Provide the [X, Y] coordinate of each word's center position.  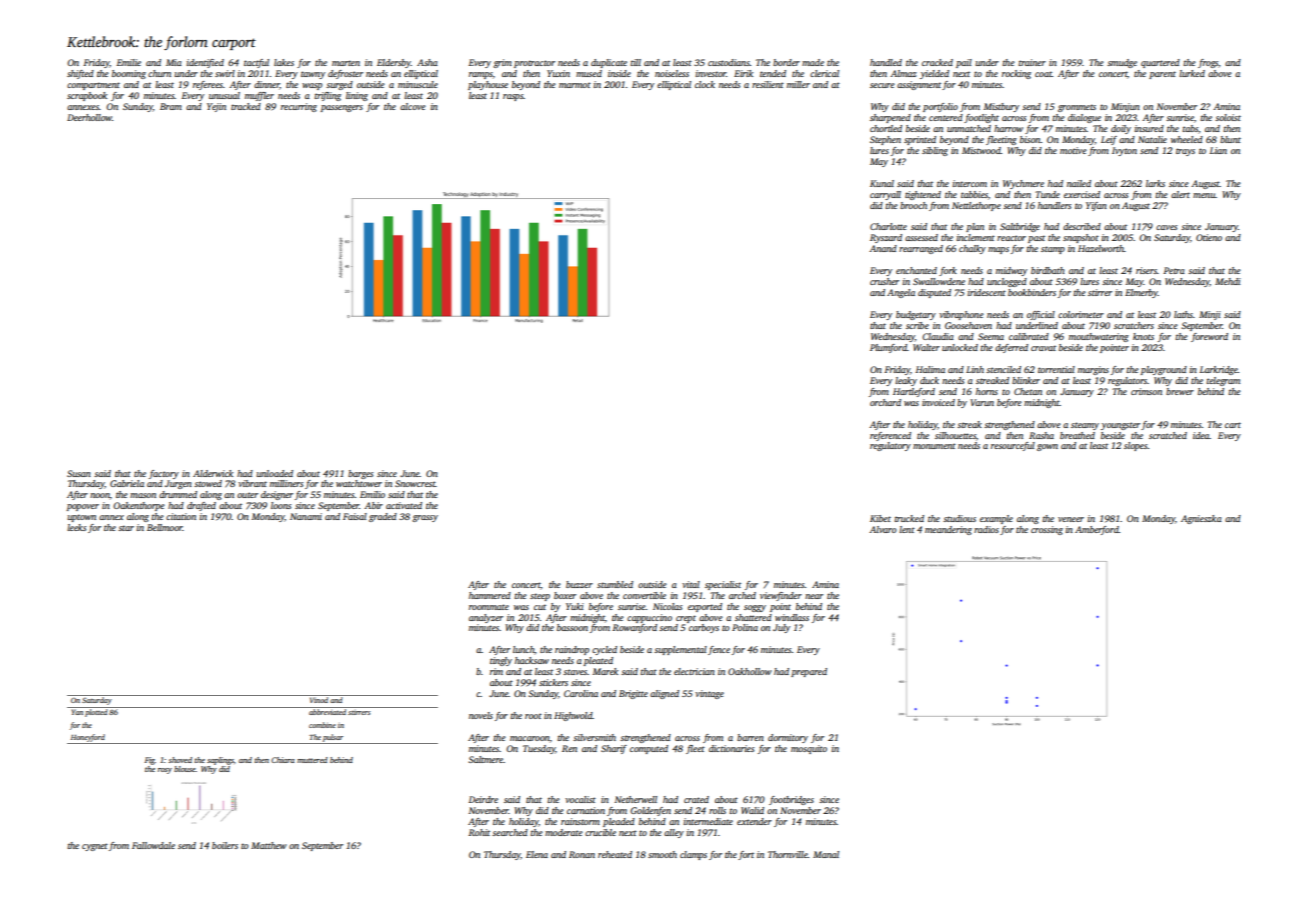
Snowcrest [415, 483]
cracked [937, 62]
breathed [1077, 435]
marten [346, 63]
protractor [534, 64]
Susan [79, 473]
